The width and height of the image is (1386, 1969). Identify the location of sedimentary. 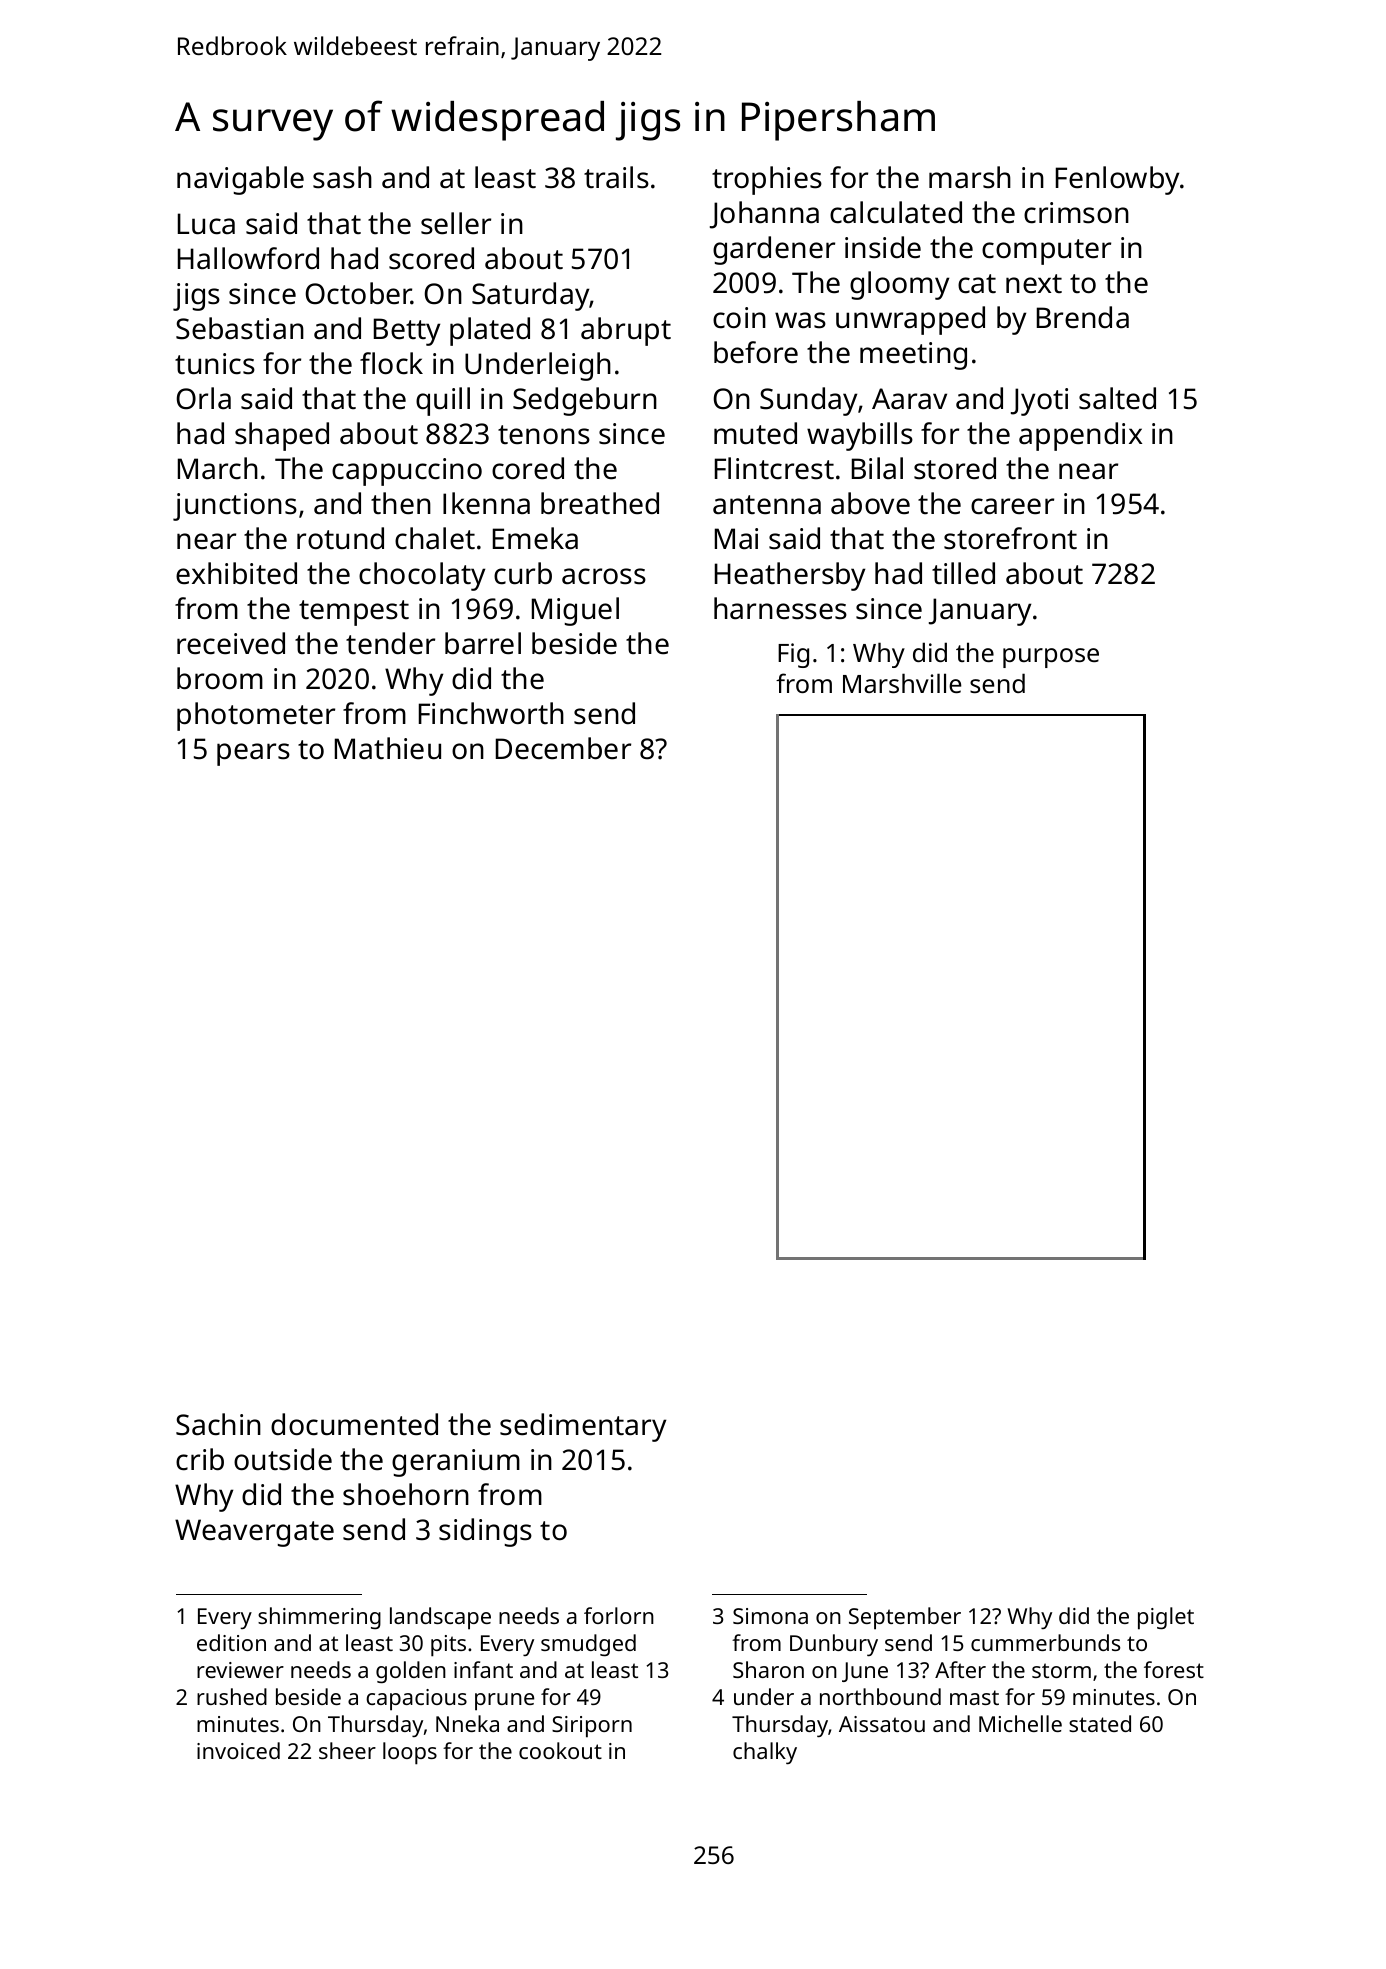
(583, 1427).
